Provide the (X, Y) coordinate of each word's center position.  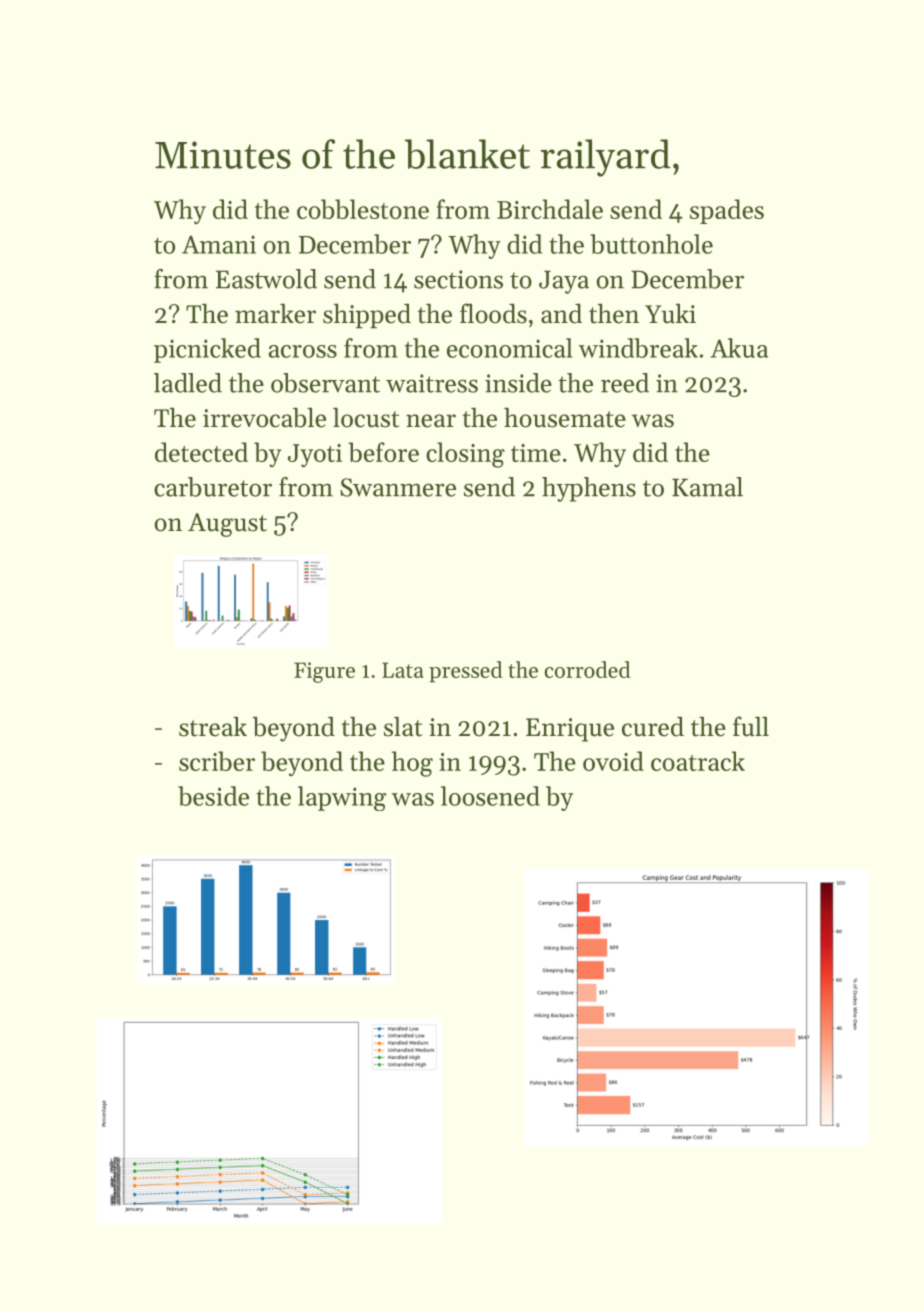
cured (653, 727)
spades (727, 211)
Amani (219, 244)
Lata (403, 670)
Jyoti (315, 455)
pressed (465, 672)
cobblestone (363, 209)
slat (403, 726)
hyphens (589, 489)
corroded (587, 669)
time (536, 453)
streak (213, 727)
